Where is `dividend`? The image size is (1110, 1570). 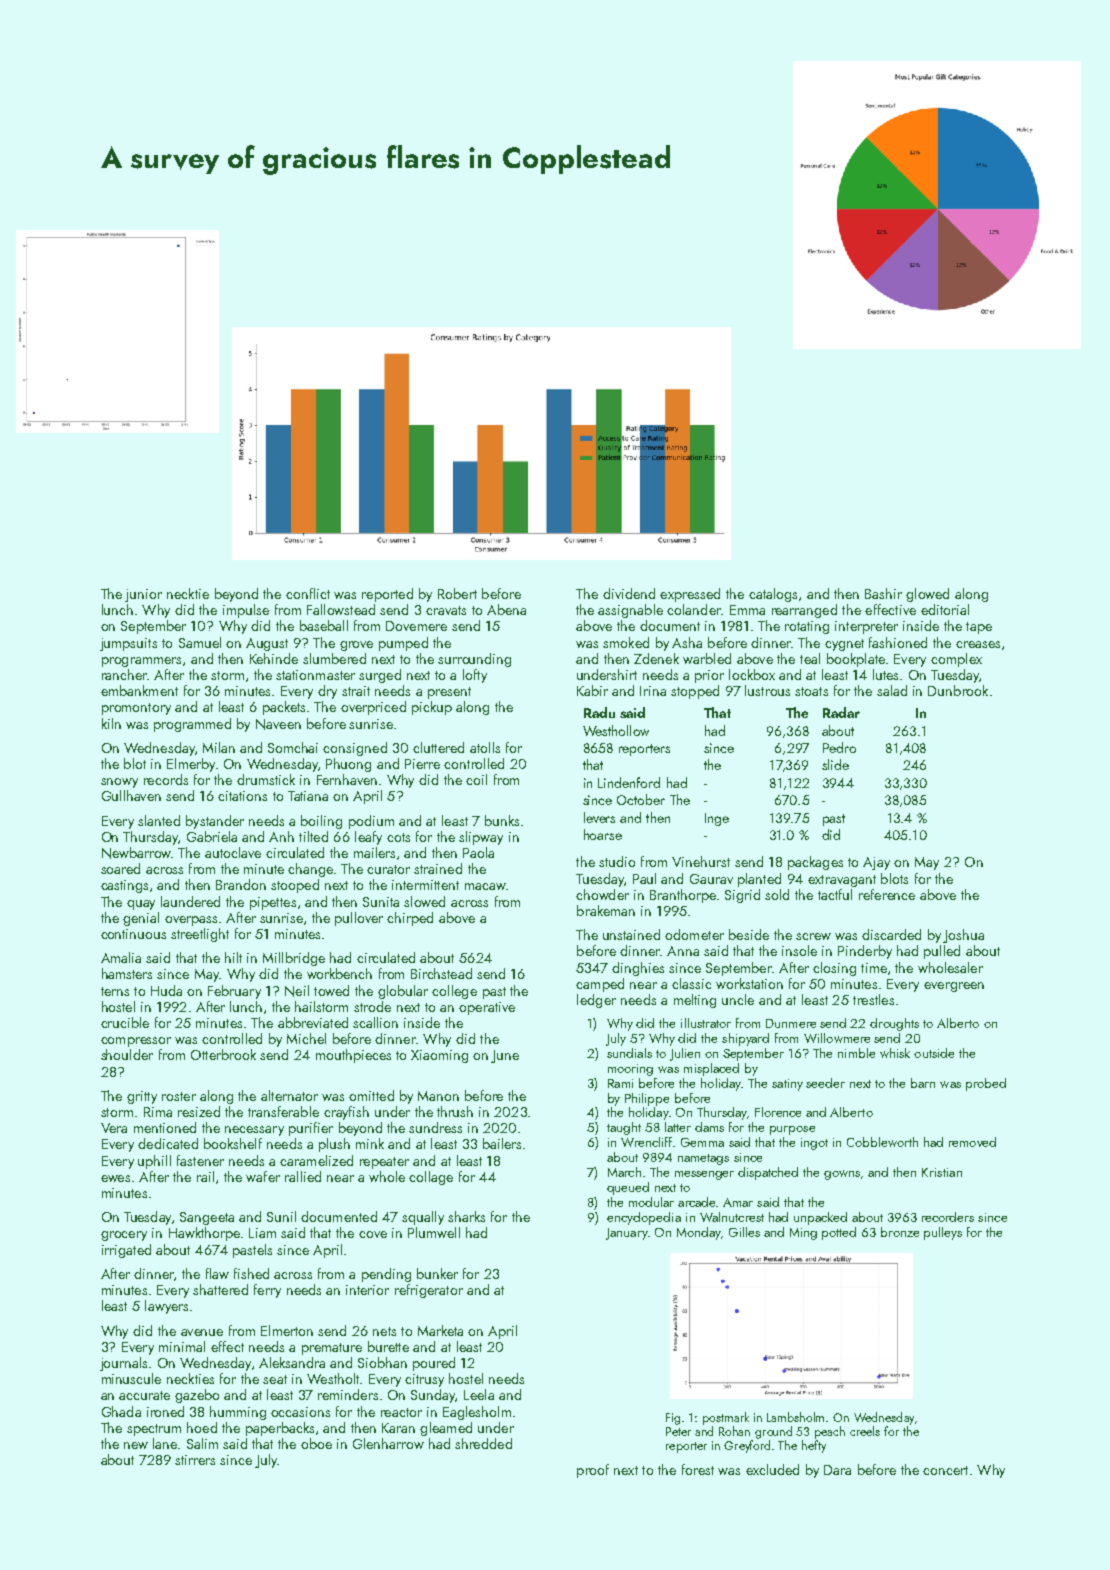 dividend is located at coordinates (629, 593).
